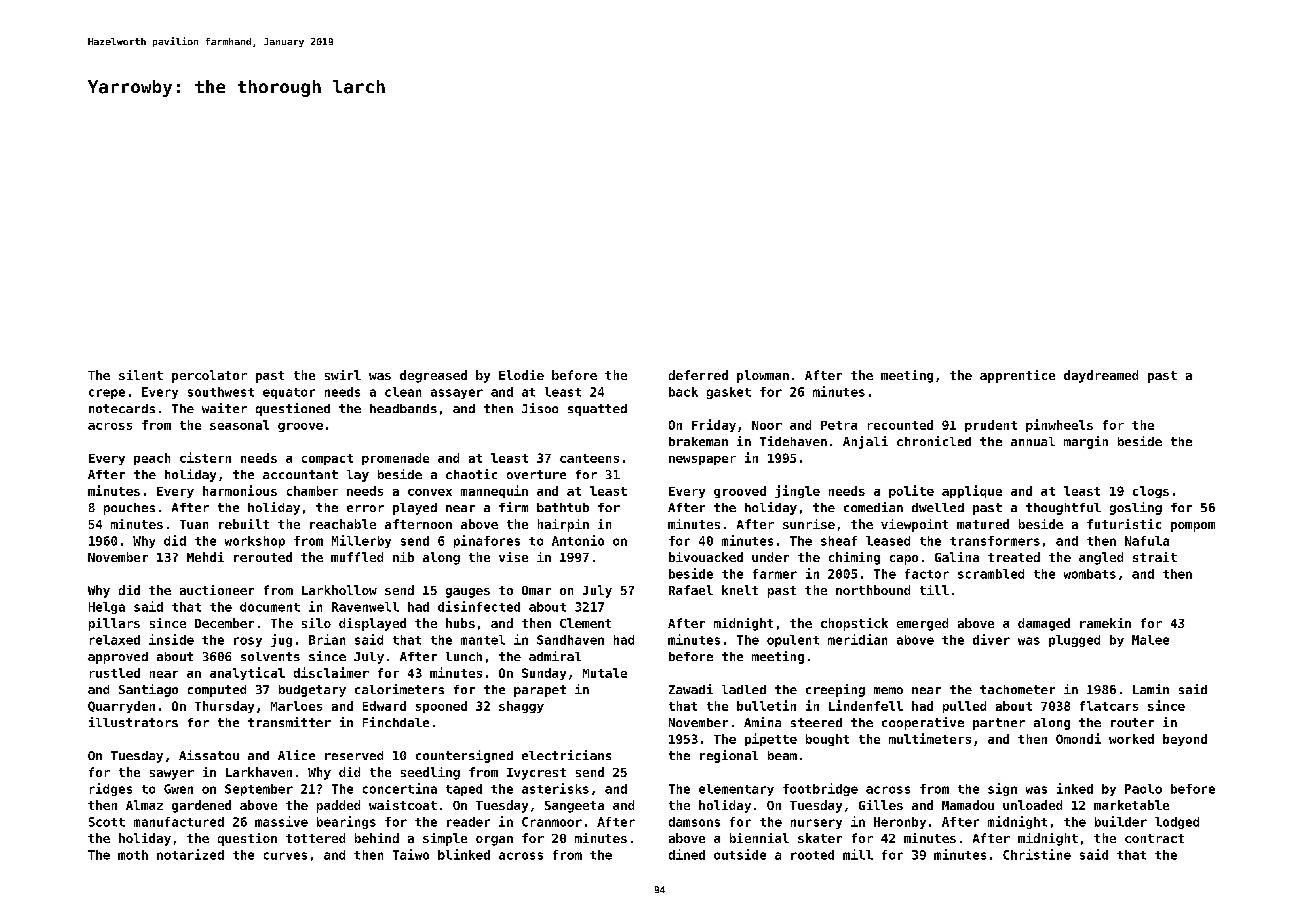  I want to click on Heronby, so click(900, 823).
